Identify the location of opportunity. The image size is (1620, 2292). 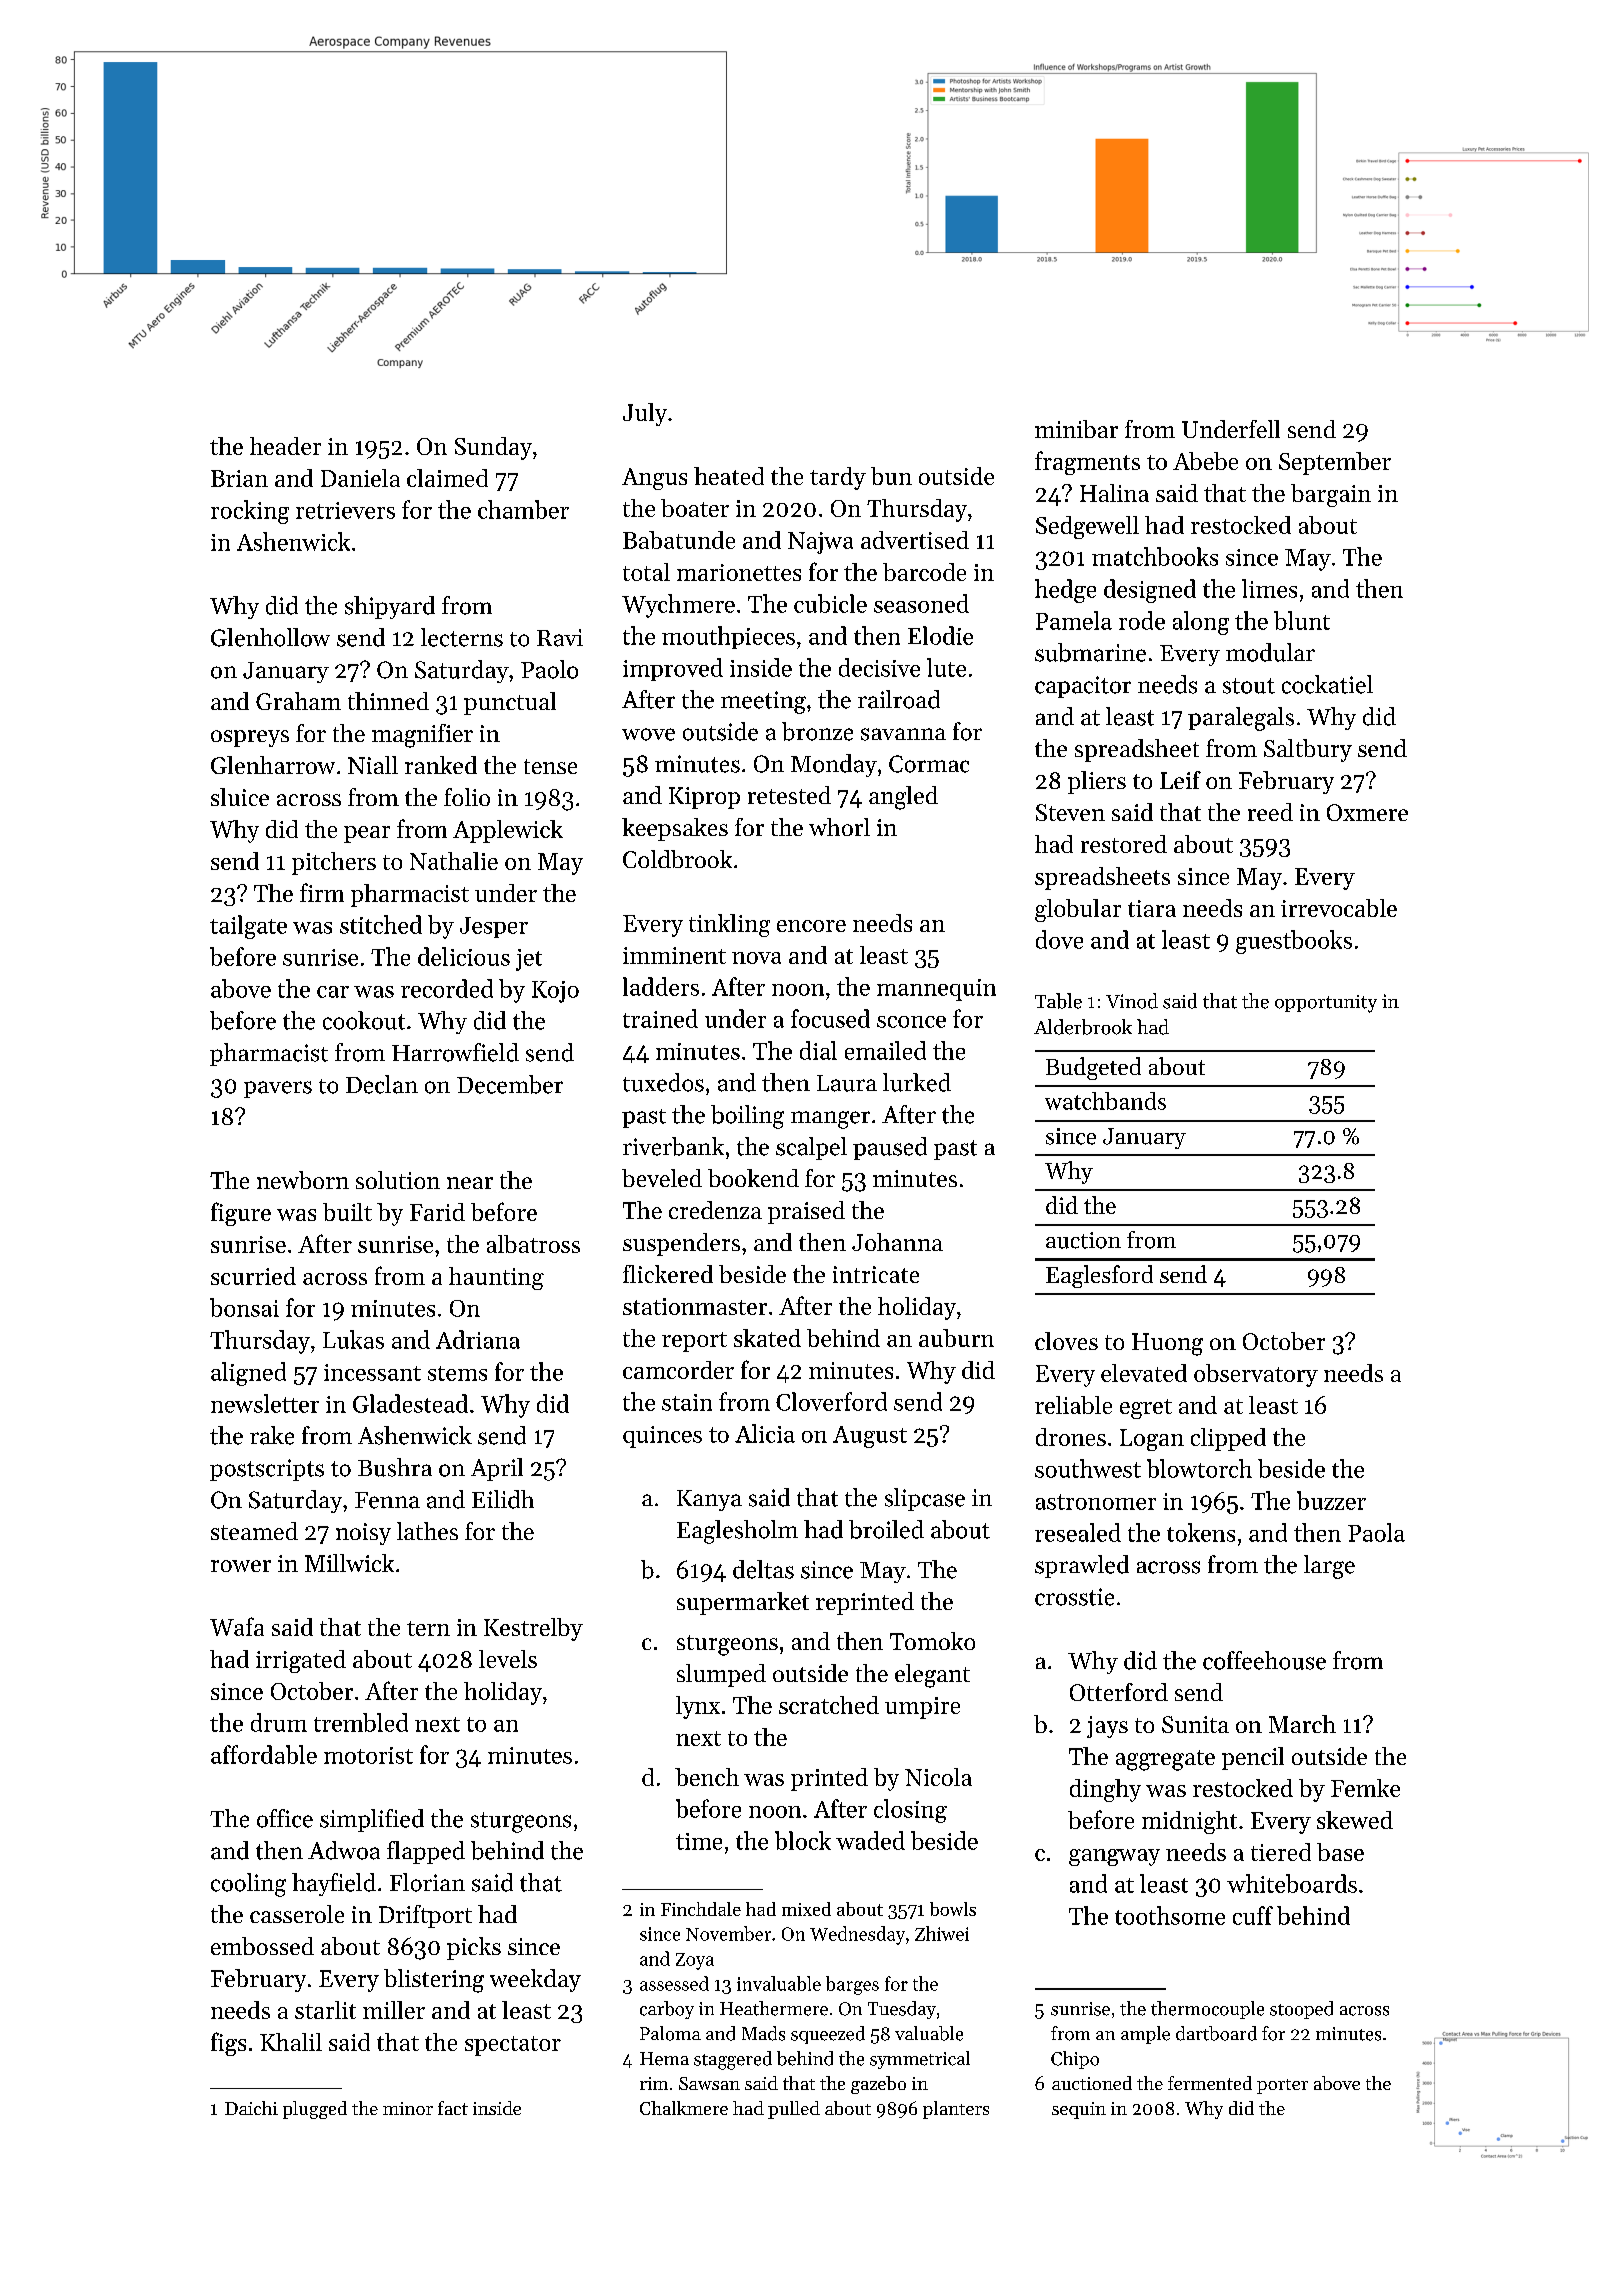
(1326, 1004).
